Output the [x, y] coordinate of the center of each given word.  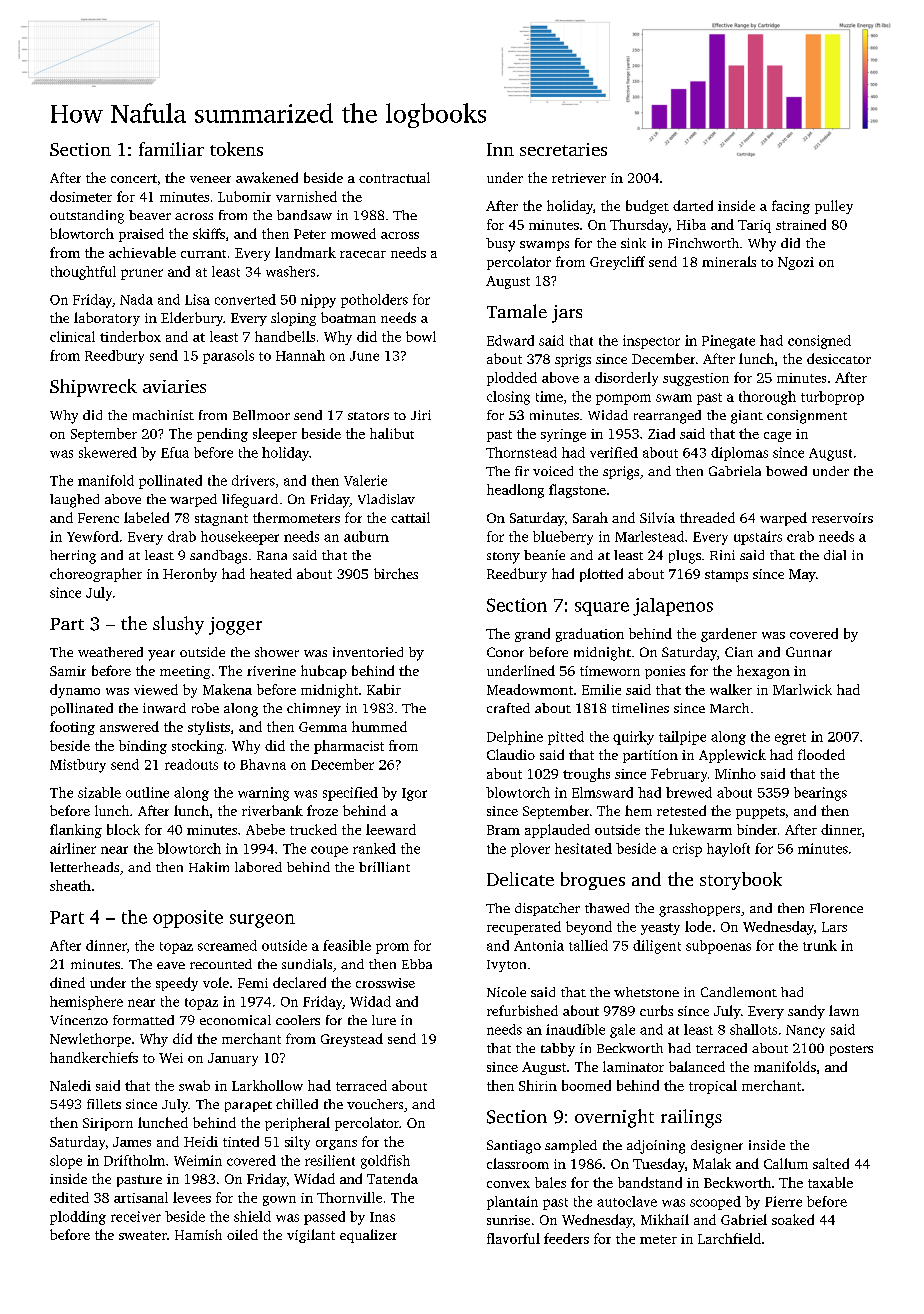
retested [681, 810]
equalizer [368, 1236]
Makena [227, 689]
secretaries [563, 149]
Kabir [384, 689]
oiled [242, 1234]
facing [791, 207]
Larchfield [729, 1238]
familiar [171, 149]
